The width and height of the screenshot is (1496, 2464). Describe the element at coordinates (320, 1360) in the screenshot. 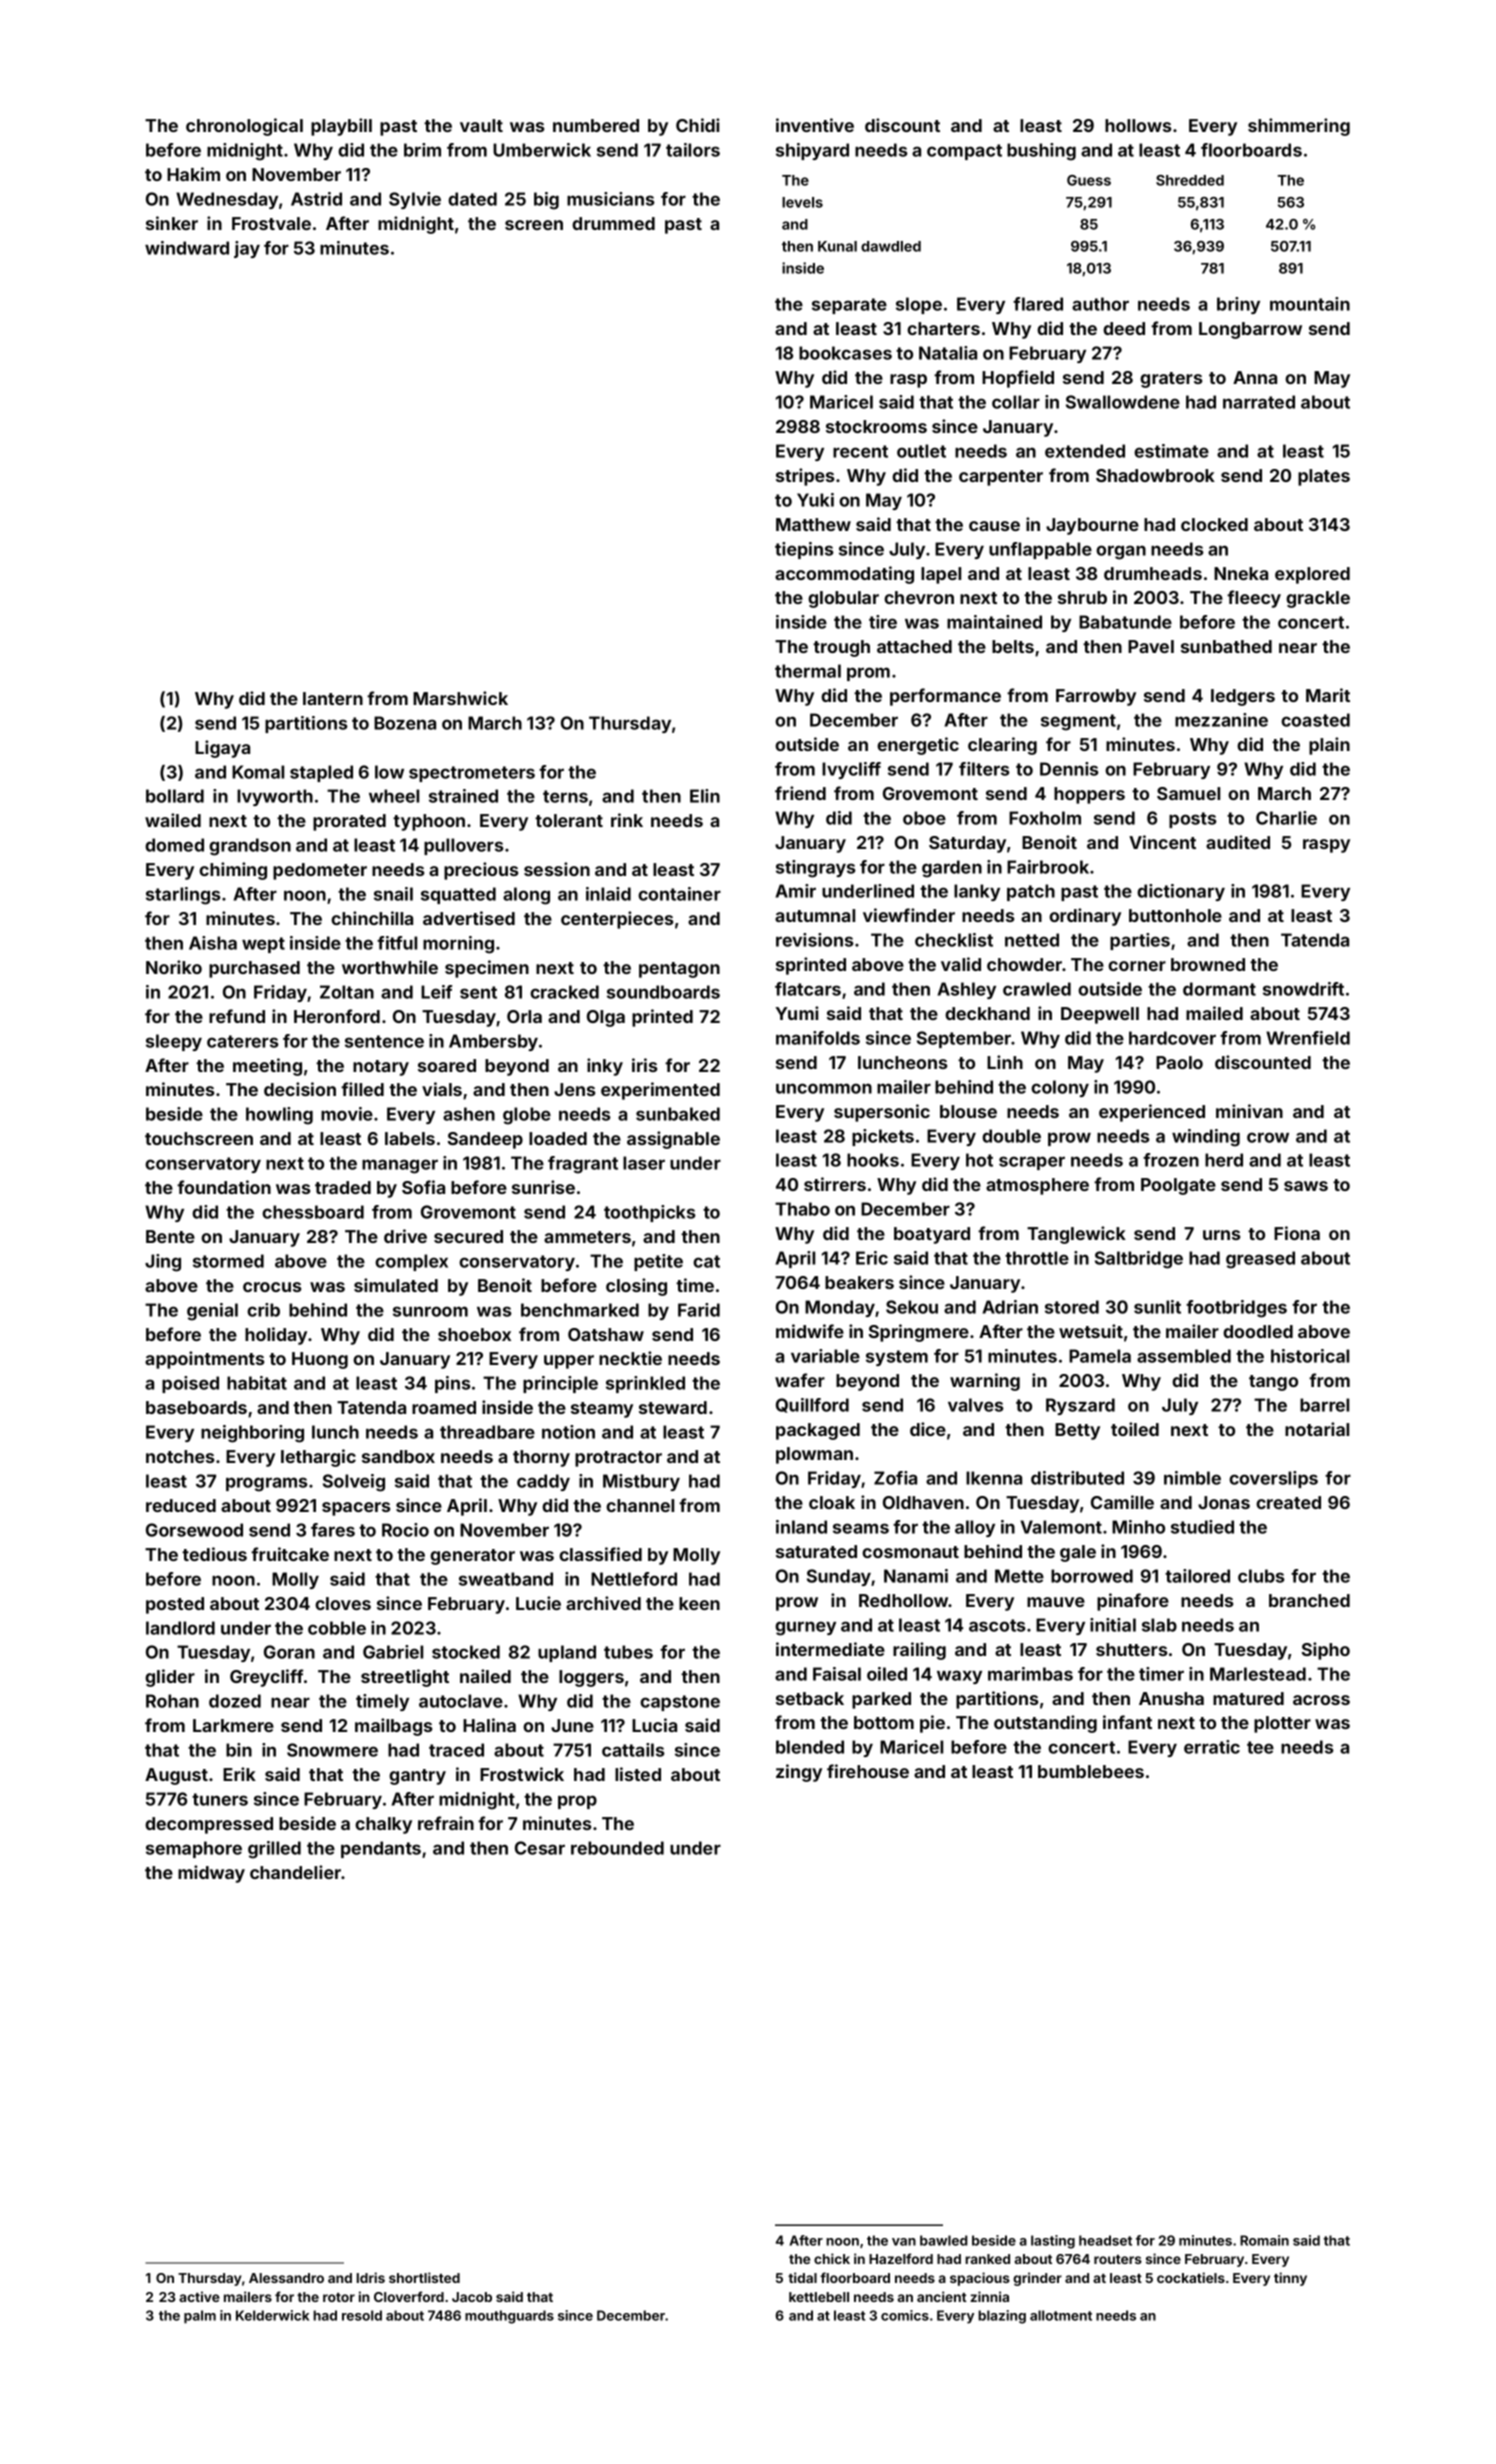

I see `Huong` at that location.
